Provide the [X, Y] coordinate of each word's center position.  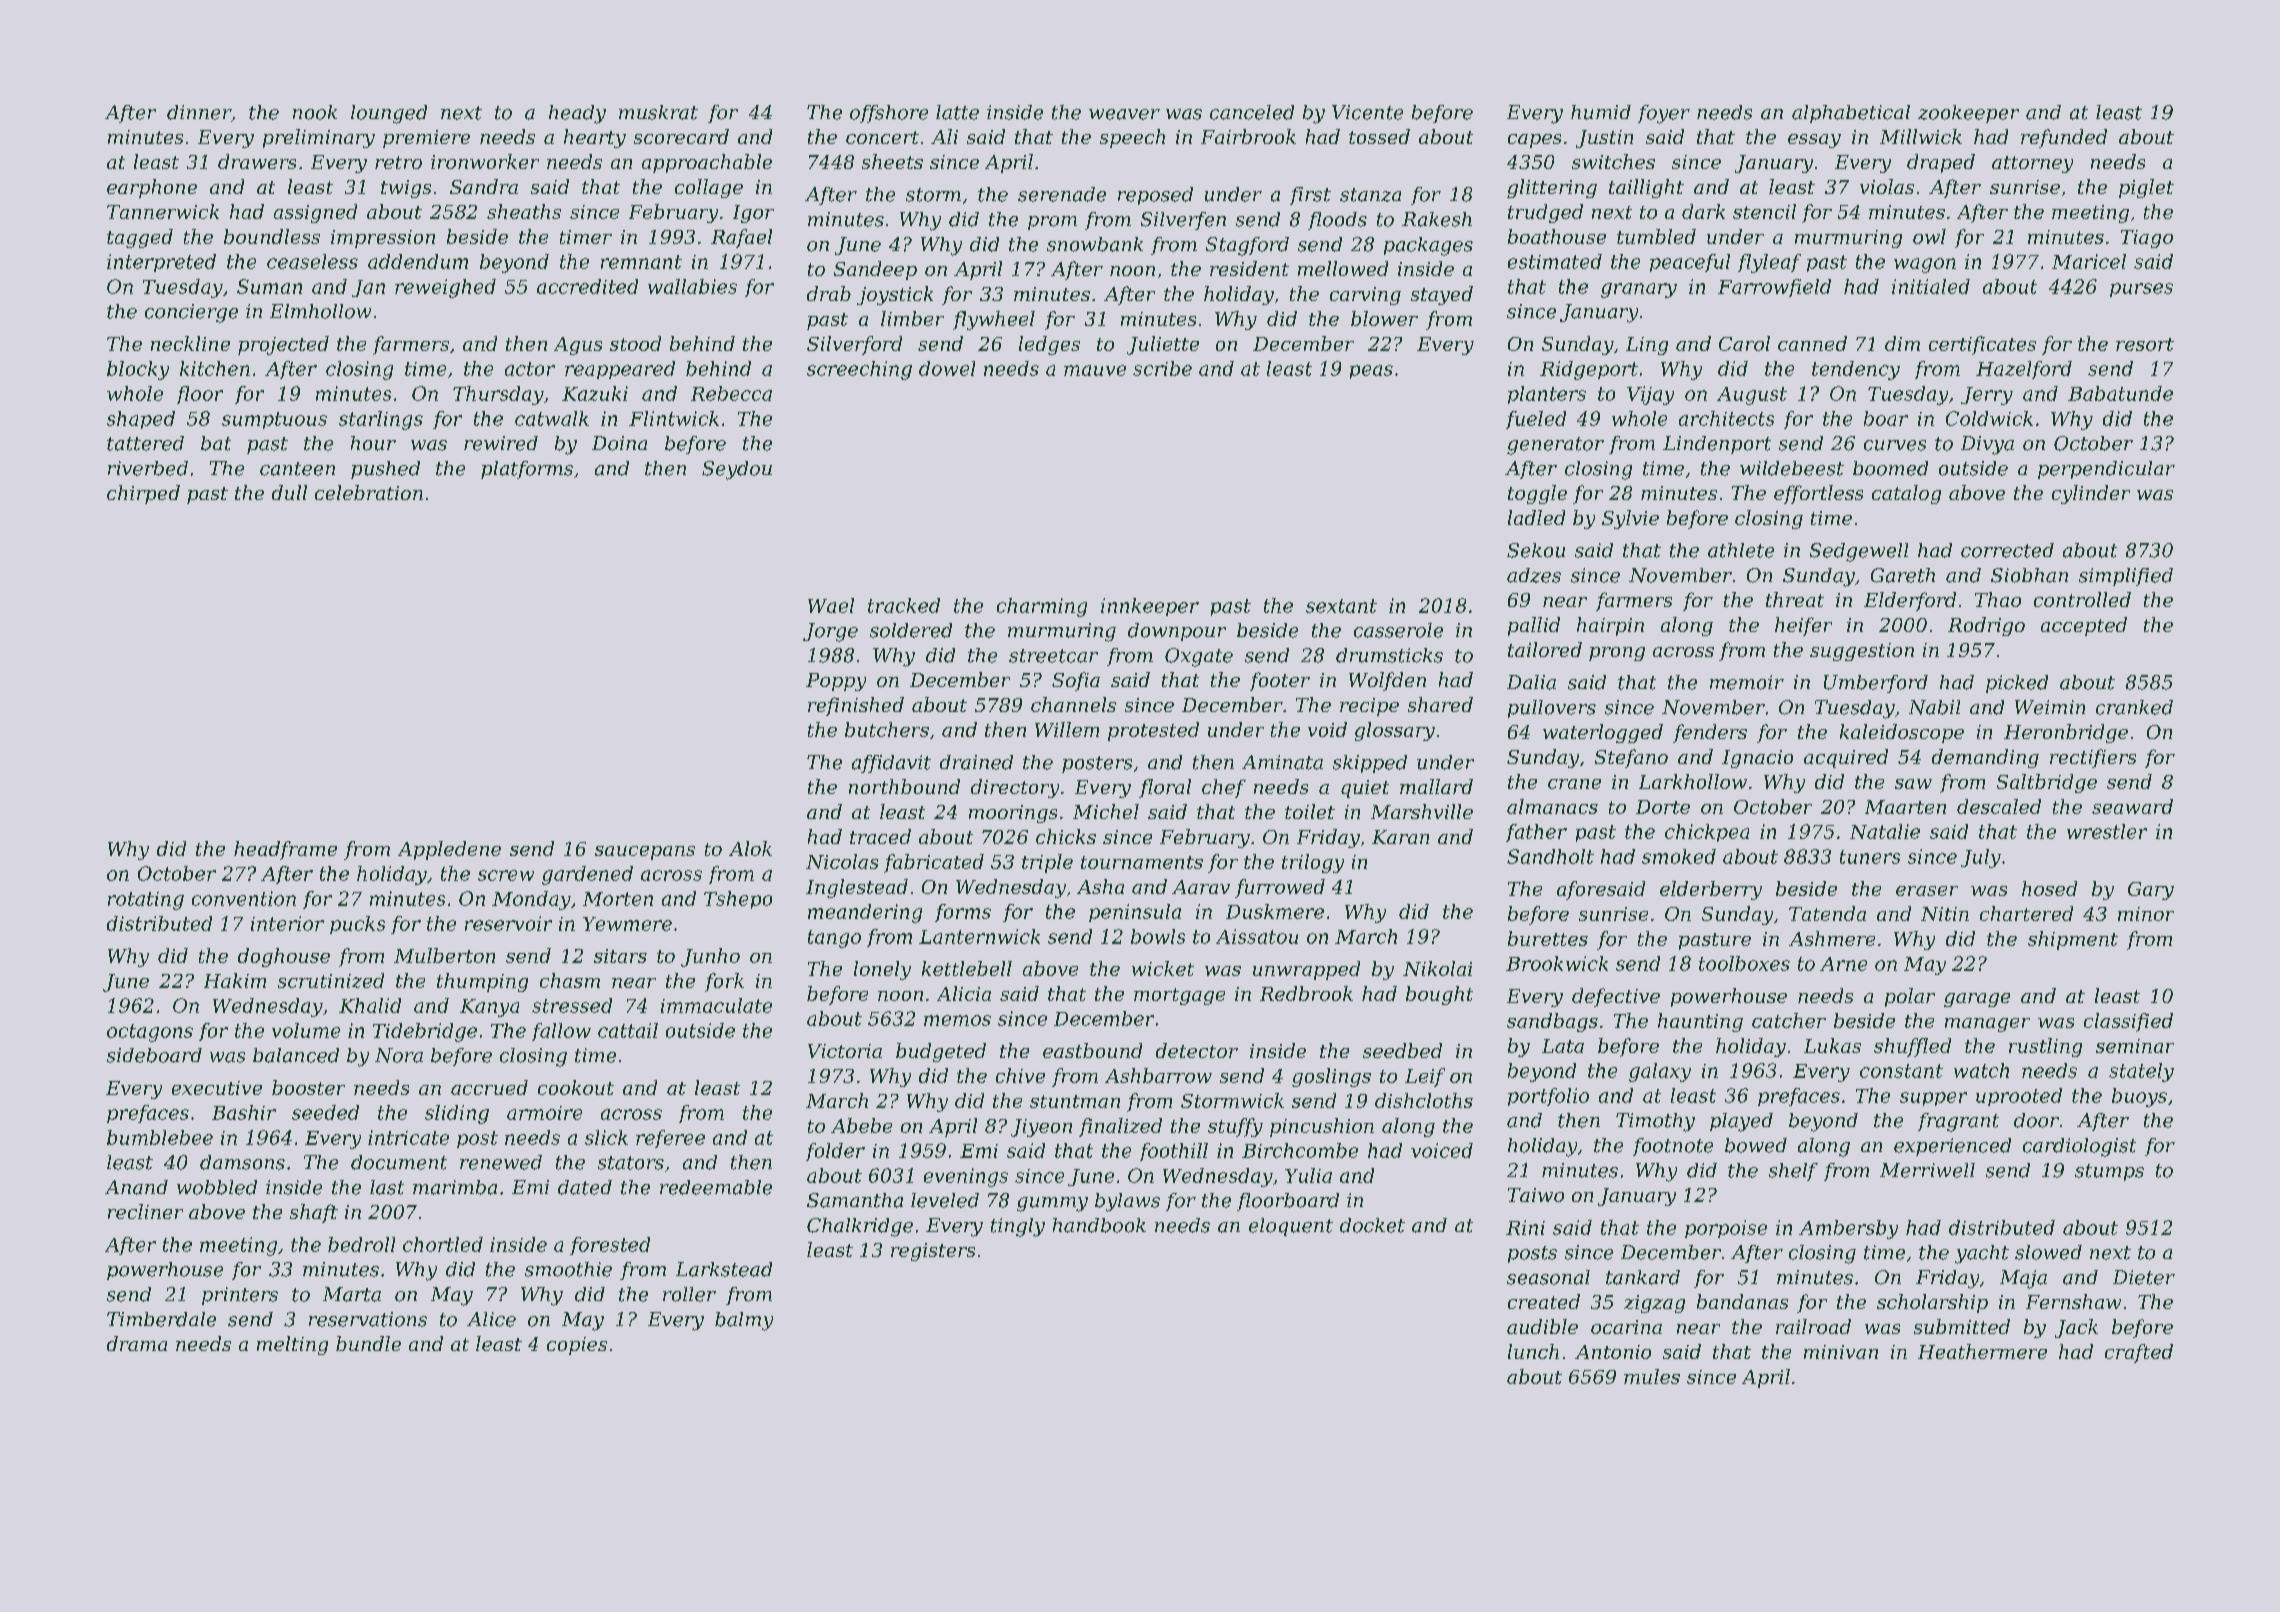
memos [957, 1020]
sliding [457, 1114]
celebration [369, 492]
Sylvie [1630, 519]
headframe [285, 850]
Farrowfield [1774, 288]
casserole [1398, 630]
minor [2146, 914]
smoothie [568, 1269]
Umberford [1876, 684]
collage [709, 188]
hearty [595, 138]
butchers [887, 729]
